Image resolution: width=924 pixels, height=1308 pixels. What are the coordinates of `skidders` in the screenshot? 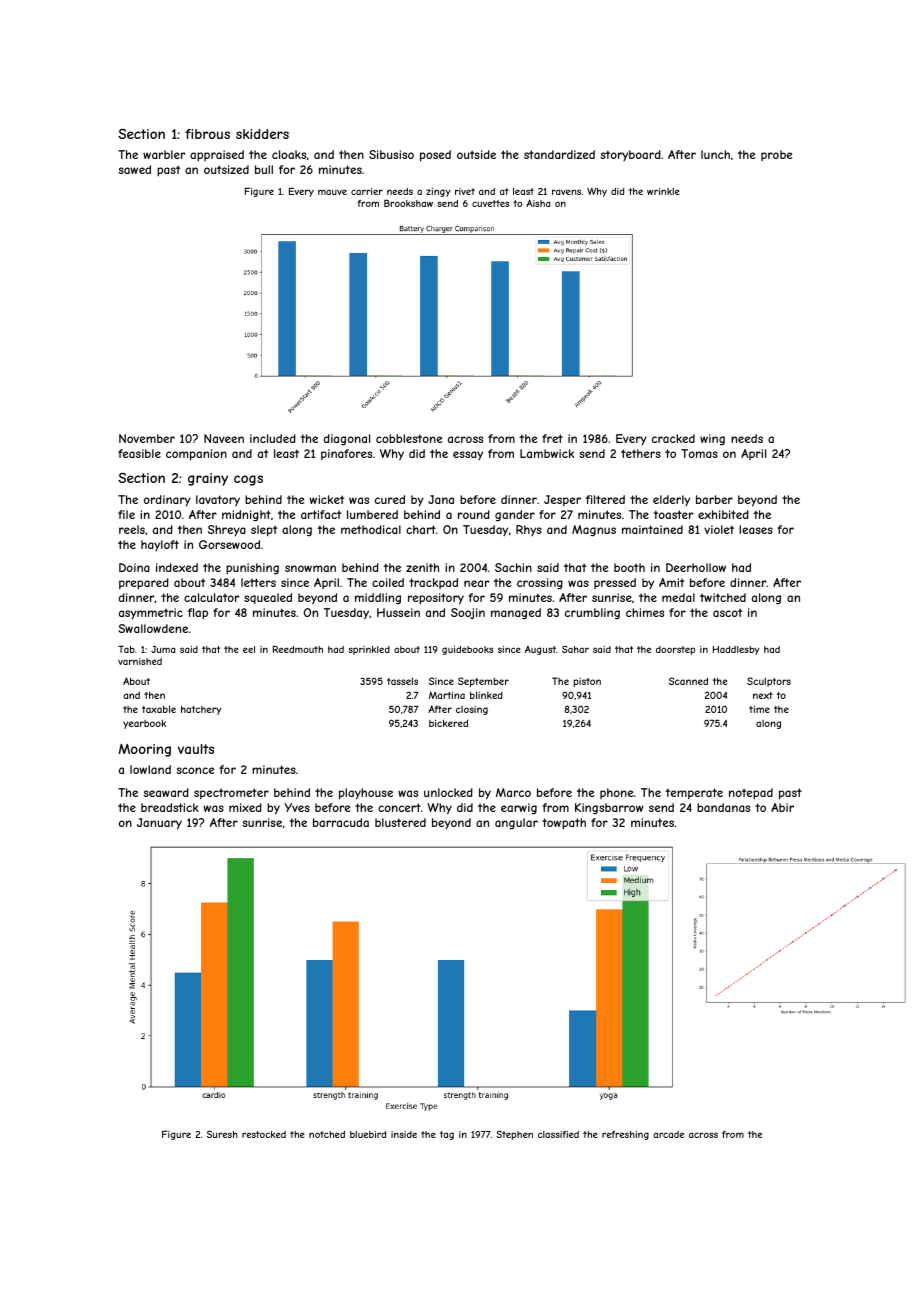 It's located at (262, 134).
